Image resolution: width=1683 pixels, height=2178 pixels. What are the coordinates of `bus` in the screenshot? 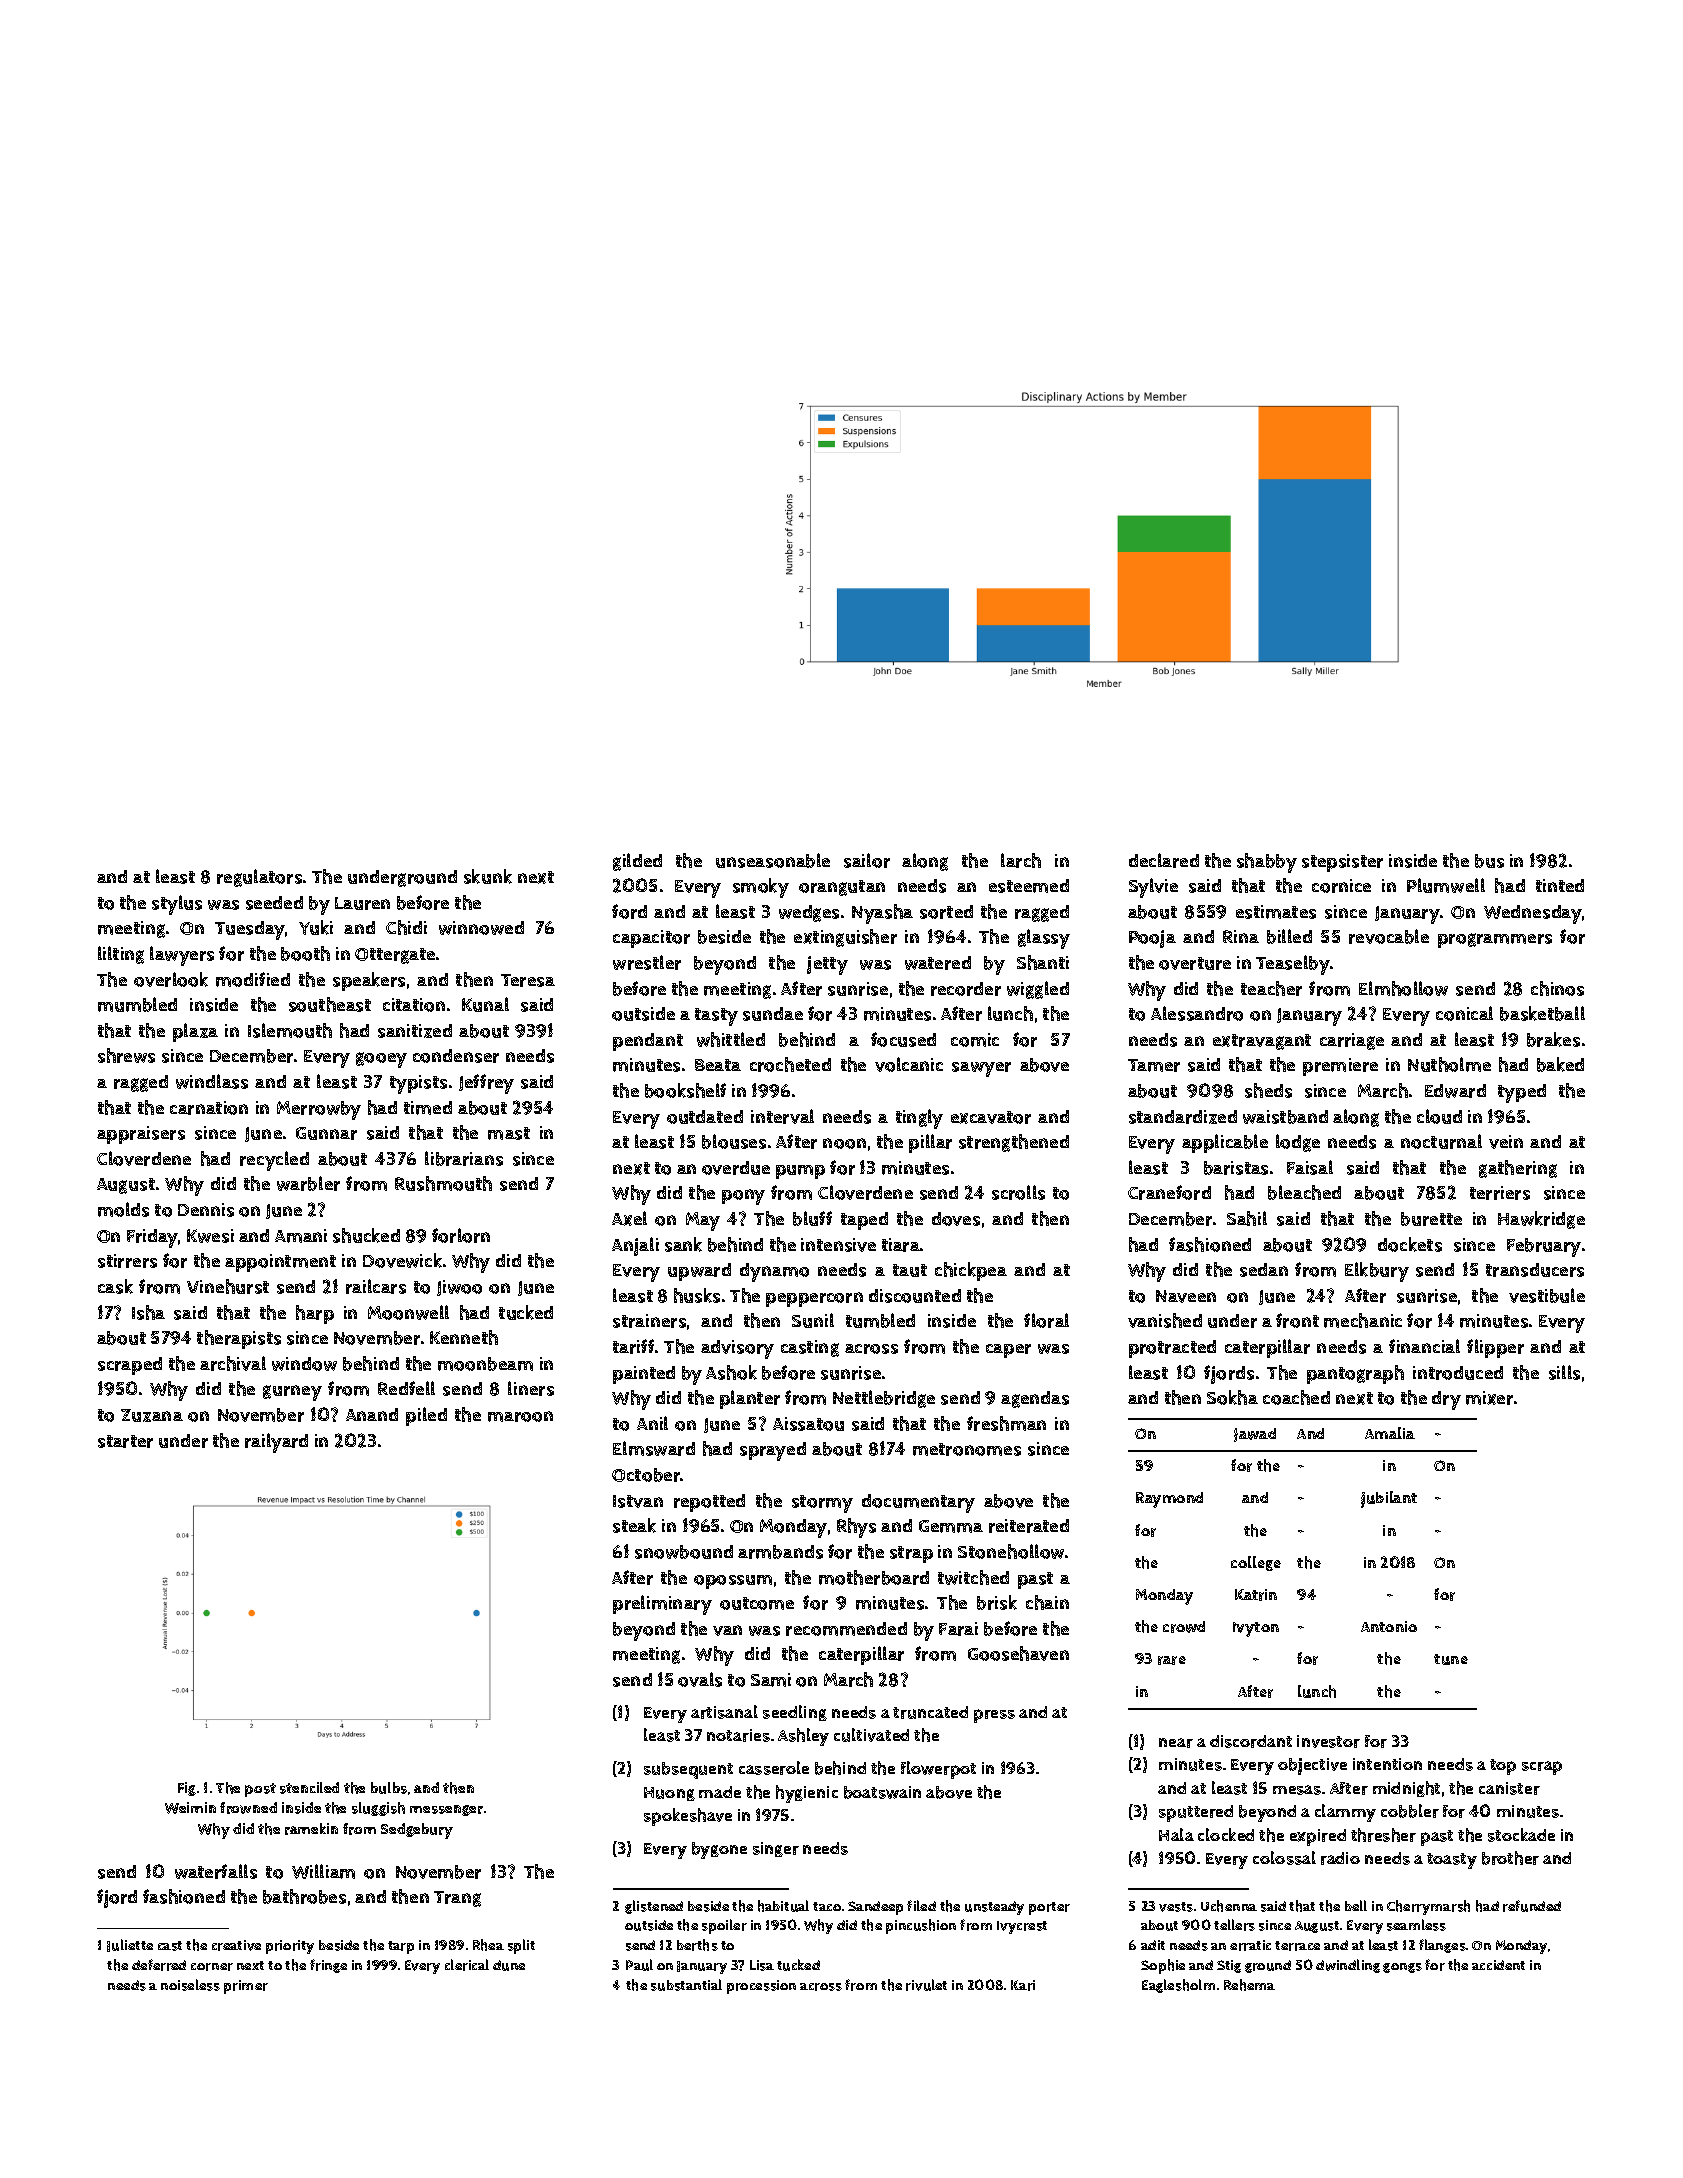 It's located at (1489, 861).
